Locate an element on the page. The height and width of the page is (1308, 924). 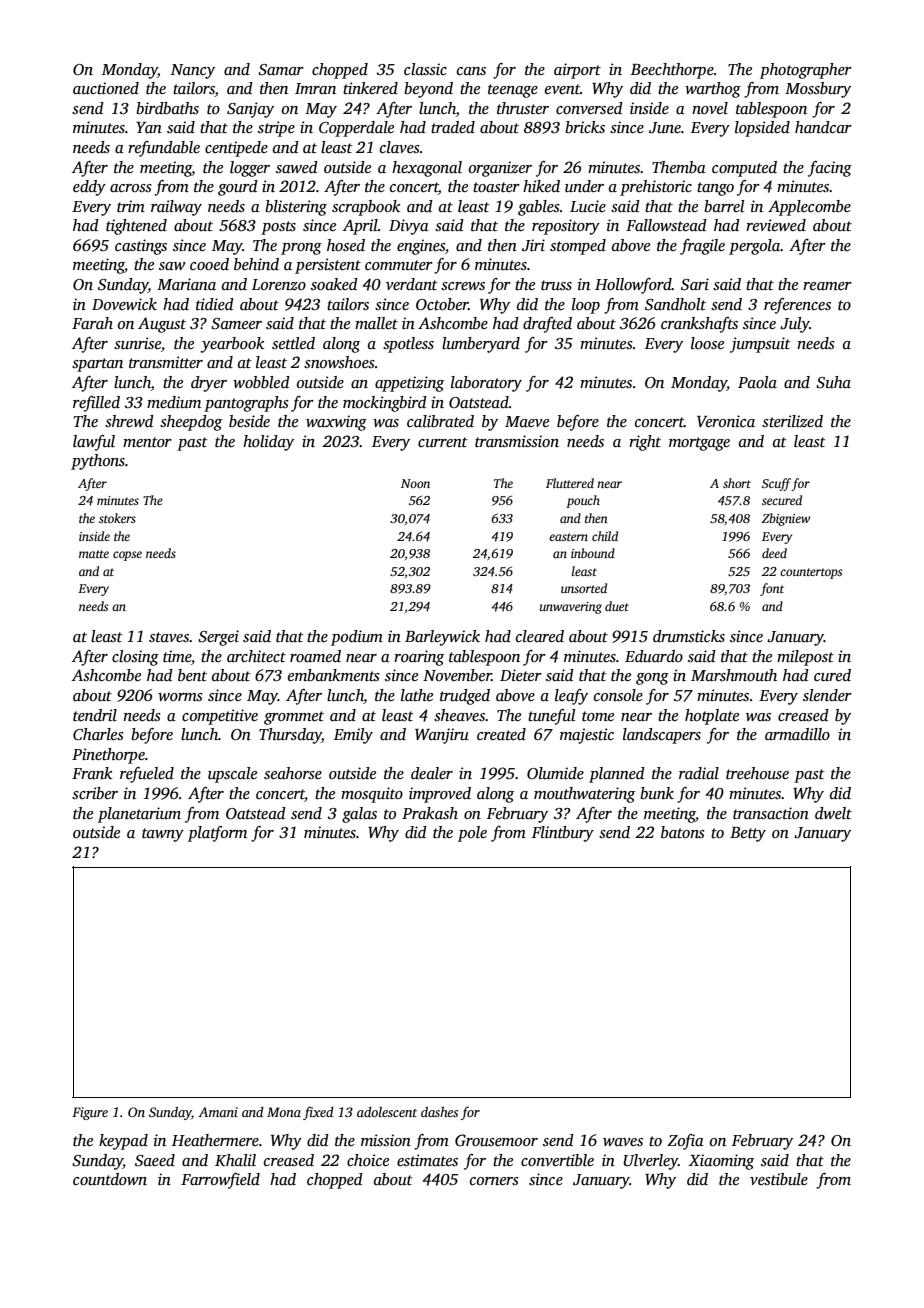
milepost is located at coordinates (805, 658).
